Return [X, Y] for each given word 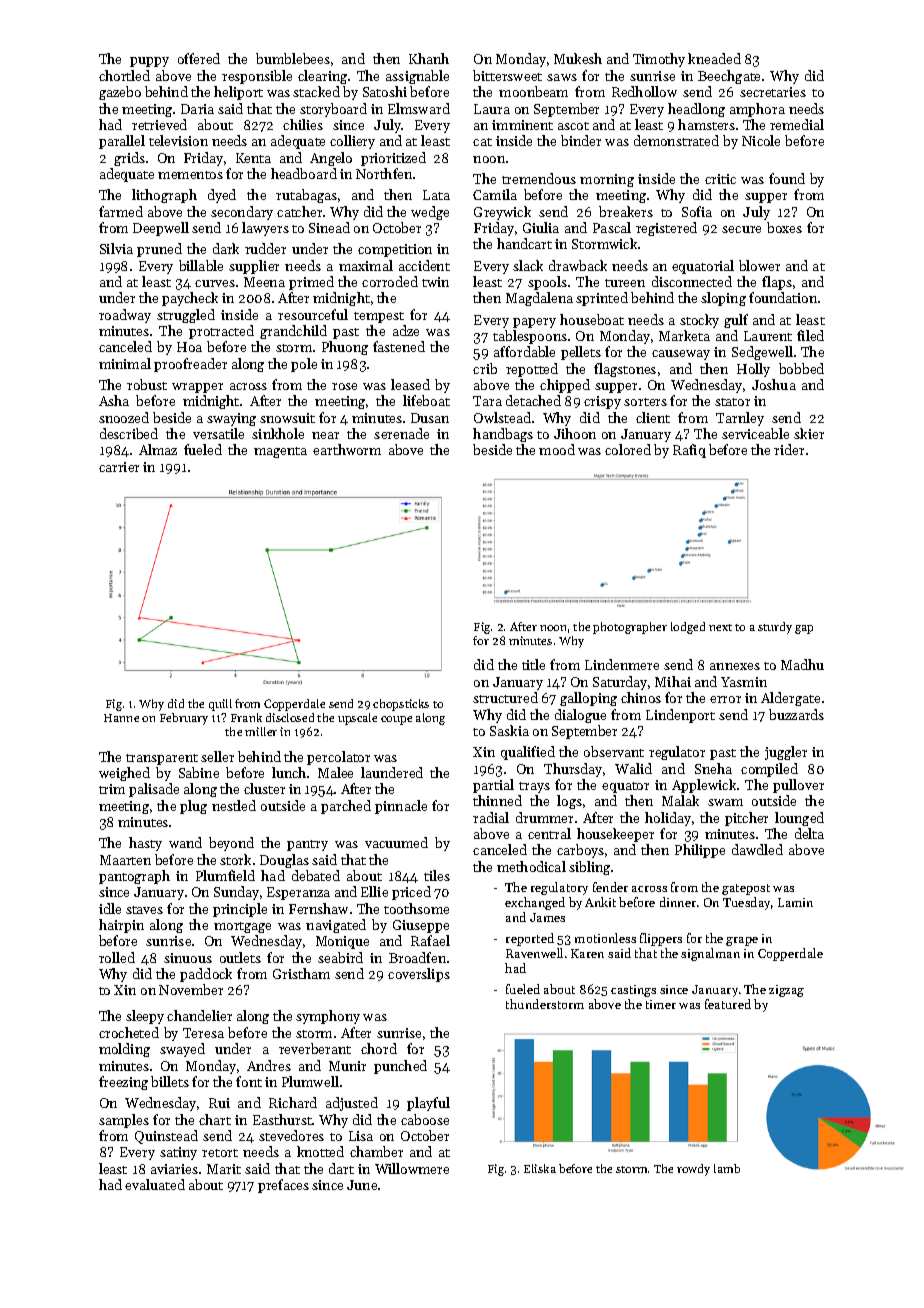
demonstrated [676, 140]
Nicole [761, 140]
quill [220, 705]
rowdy [693, 1170]
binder [581, 140]
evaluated [155, 1184]
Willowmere [412, 1168]
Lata [436, 195]
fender [610, 887]
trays [534, 787]
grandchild [293, 332]
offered [199, 58]
